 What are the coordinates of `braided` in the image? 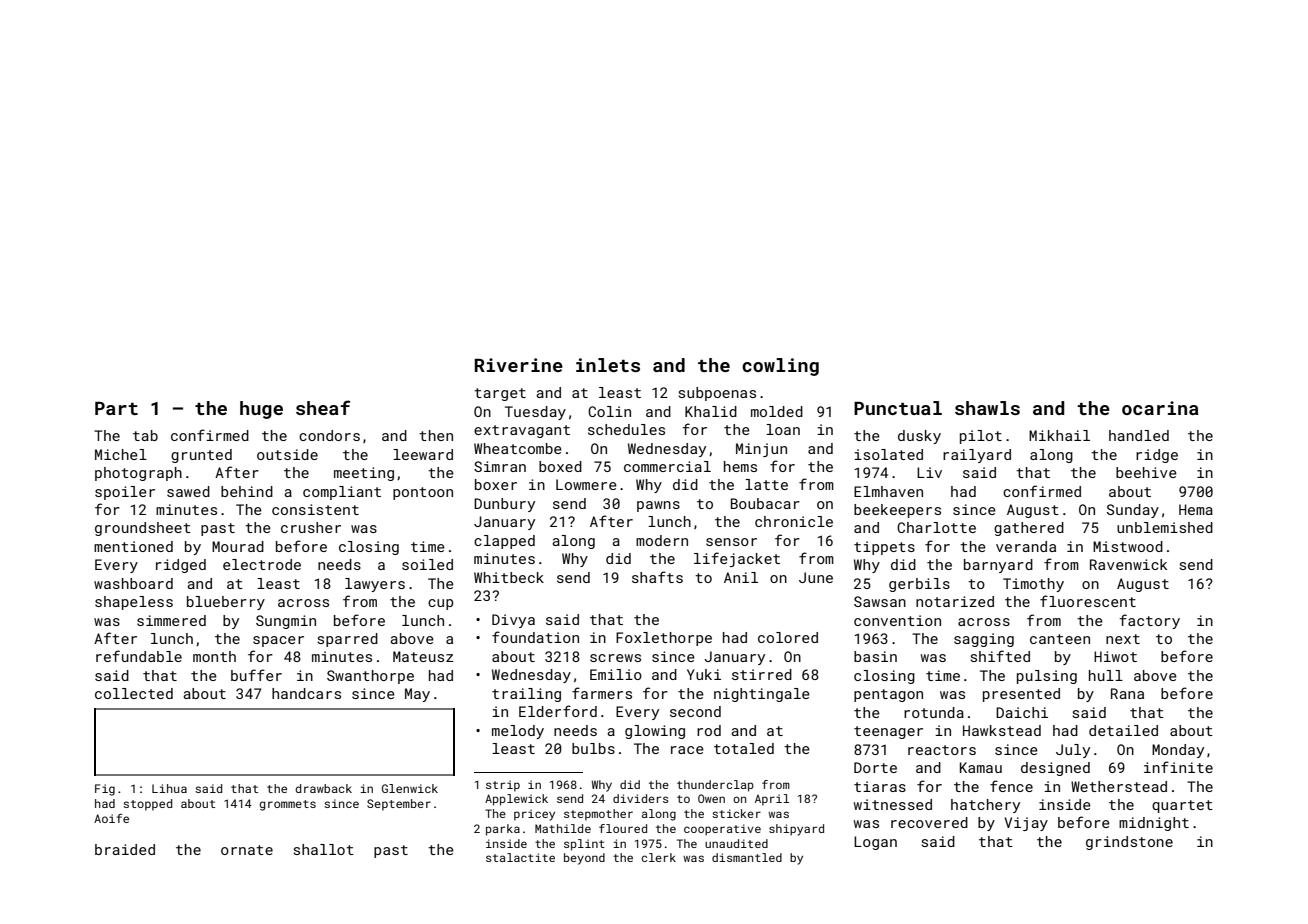 It's located at (125, 849).
